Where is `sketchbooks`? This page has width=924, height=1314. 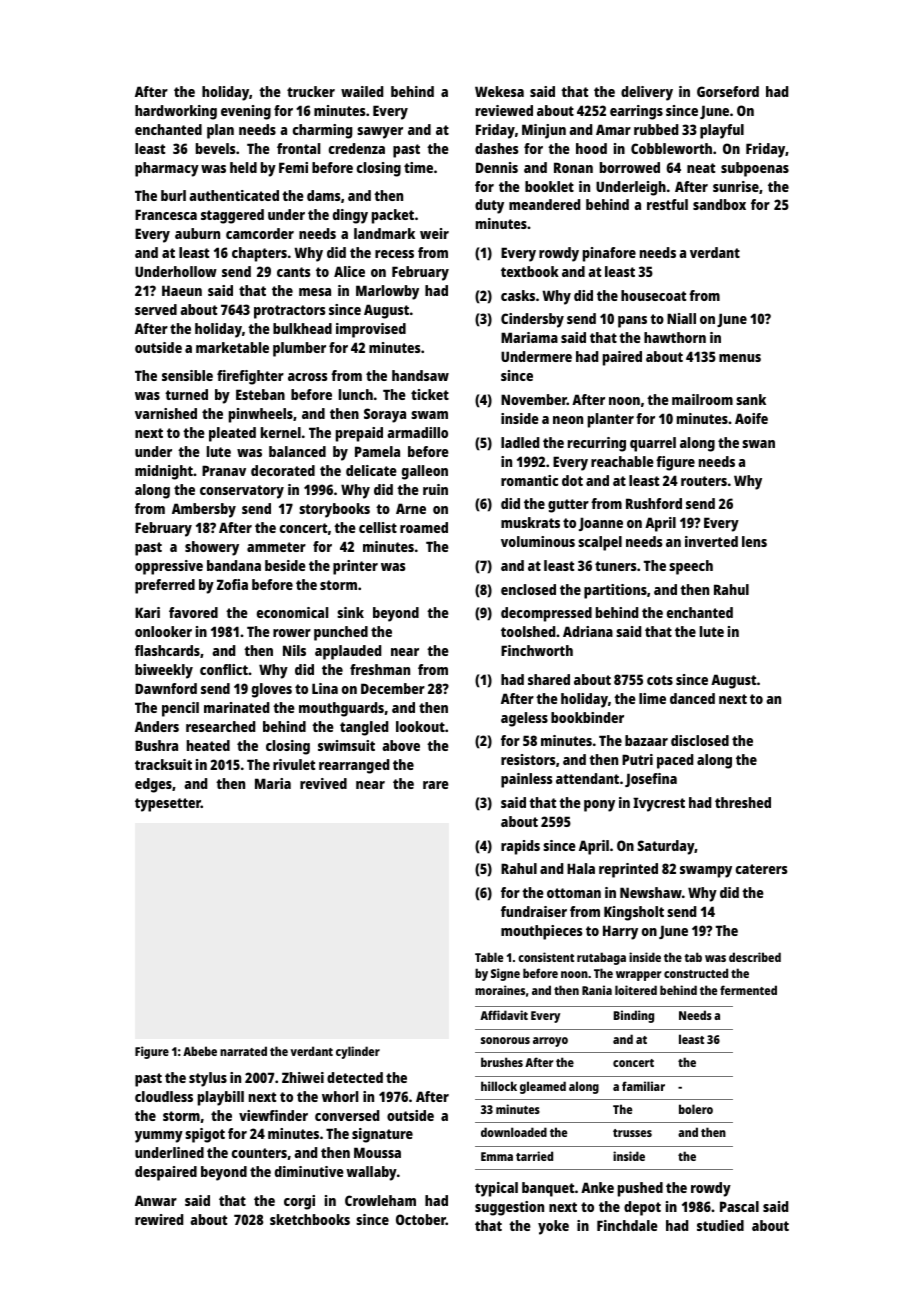
sketchbooks is located at coordinates (310, 1219).
